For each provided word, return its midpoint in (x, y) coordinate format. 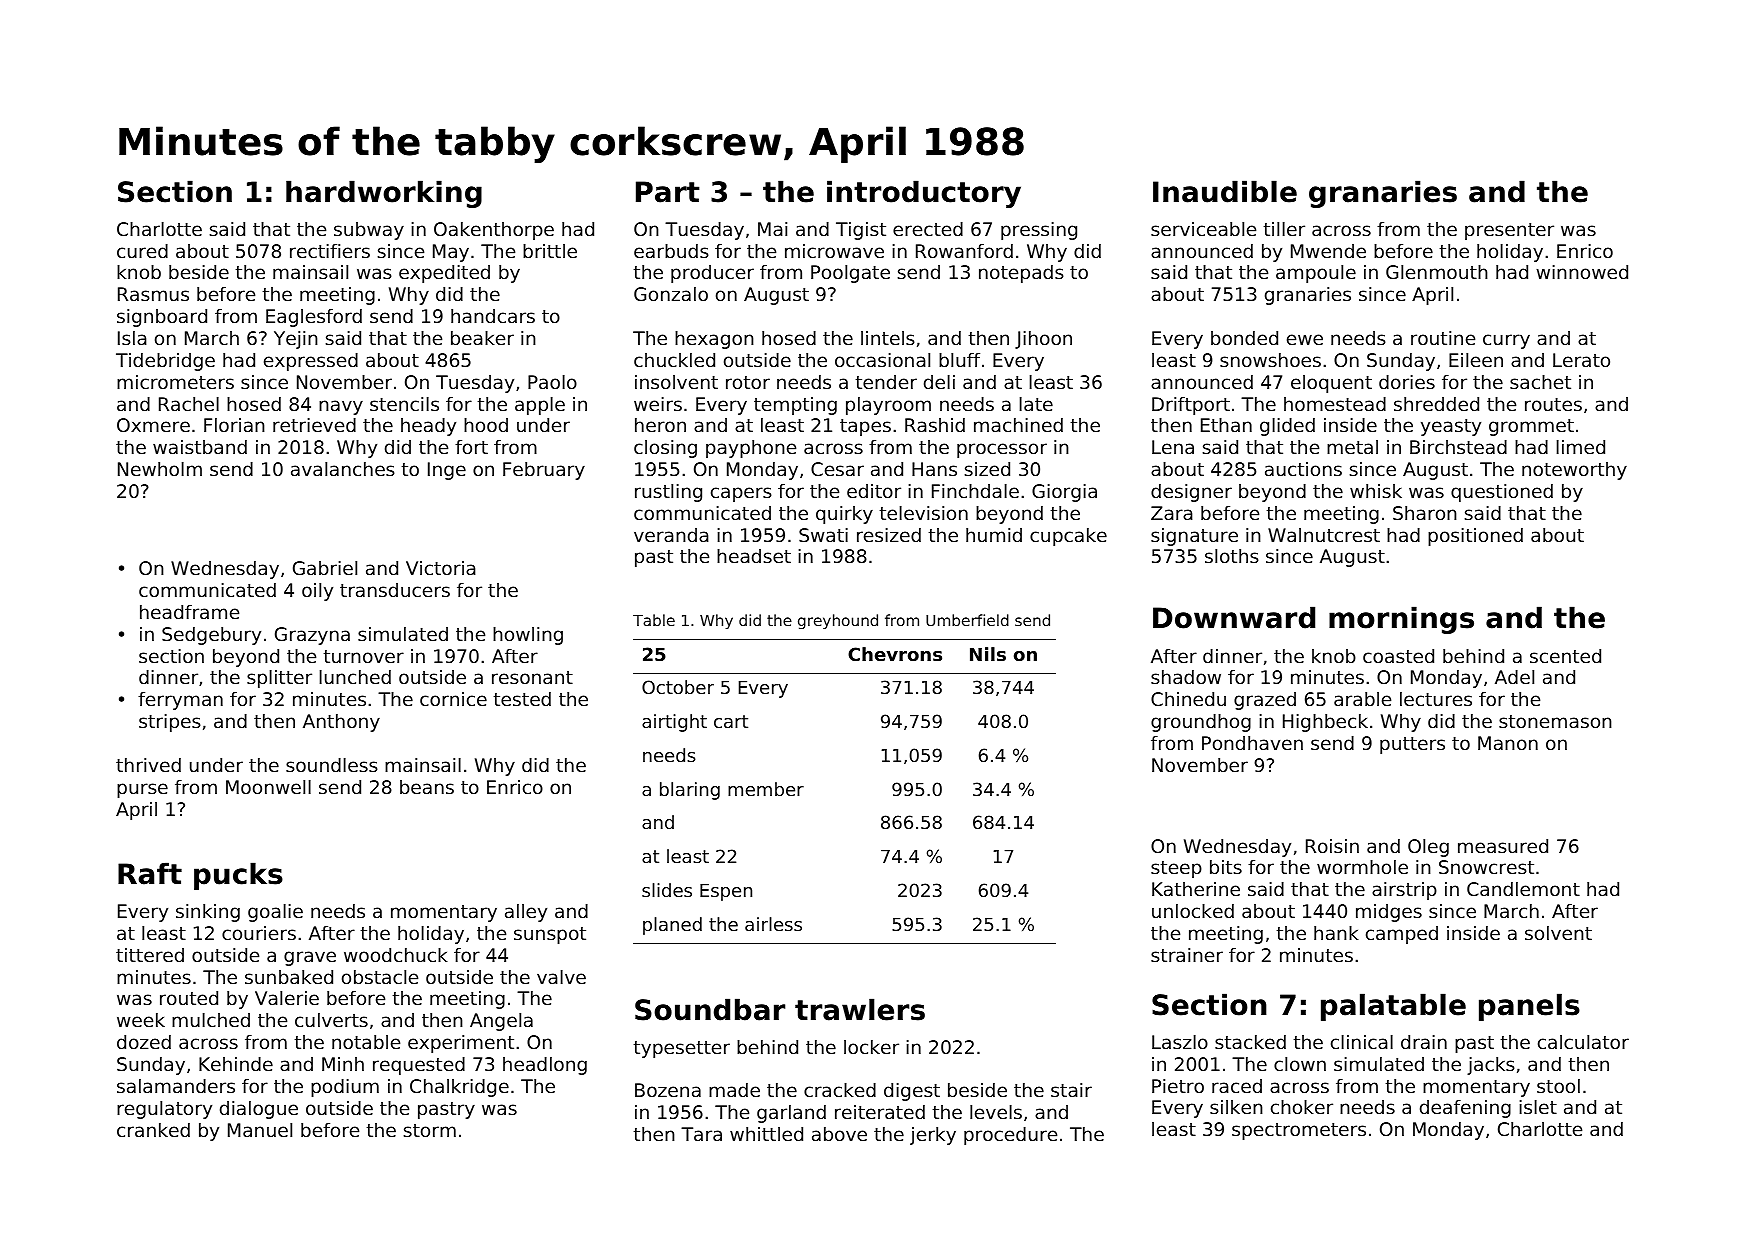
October (678, 687)
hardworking (384, 194)
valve (561, 977)
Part (668, 192)
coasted (1398, 656)
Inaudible (1225, 191)
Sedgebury (211, 636)
